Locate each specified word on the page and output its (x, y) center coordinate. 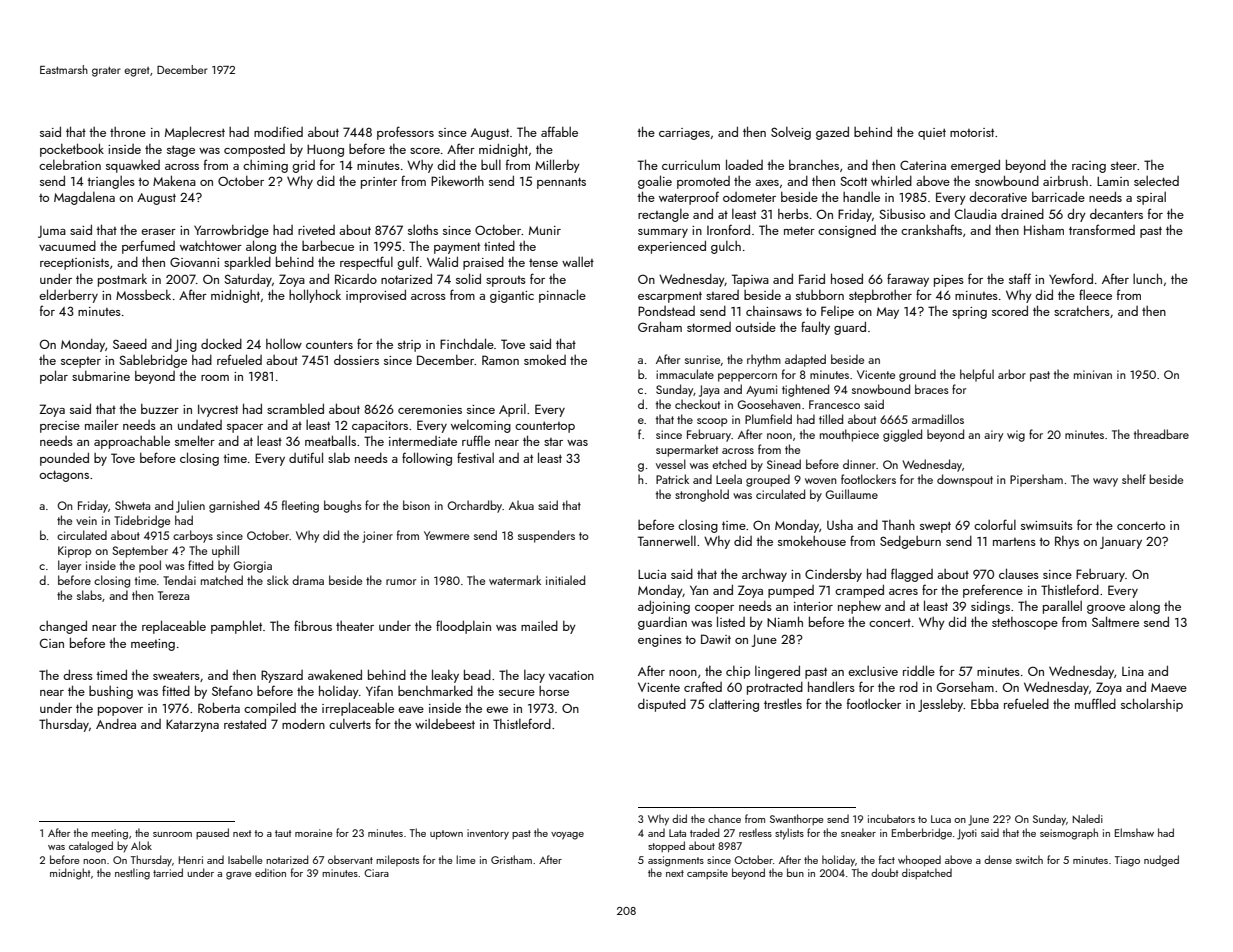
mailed (539, 626)
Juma (52, 232)
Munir (545, 230)
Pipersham (1036, 480)
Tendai (179, 580)
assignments (676, 861)
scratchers (1082, 310)
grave (238, 876)
